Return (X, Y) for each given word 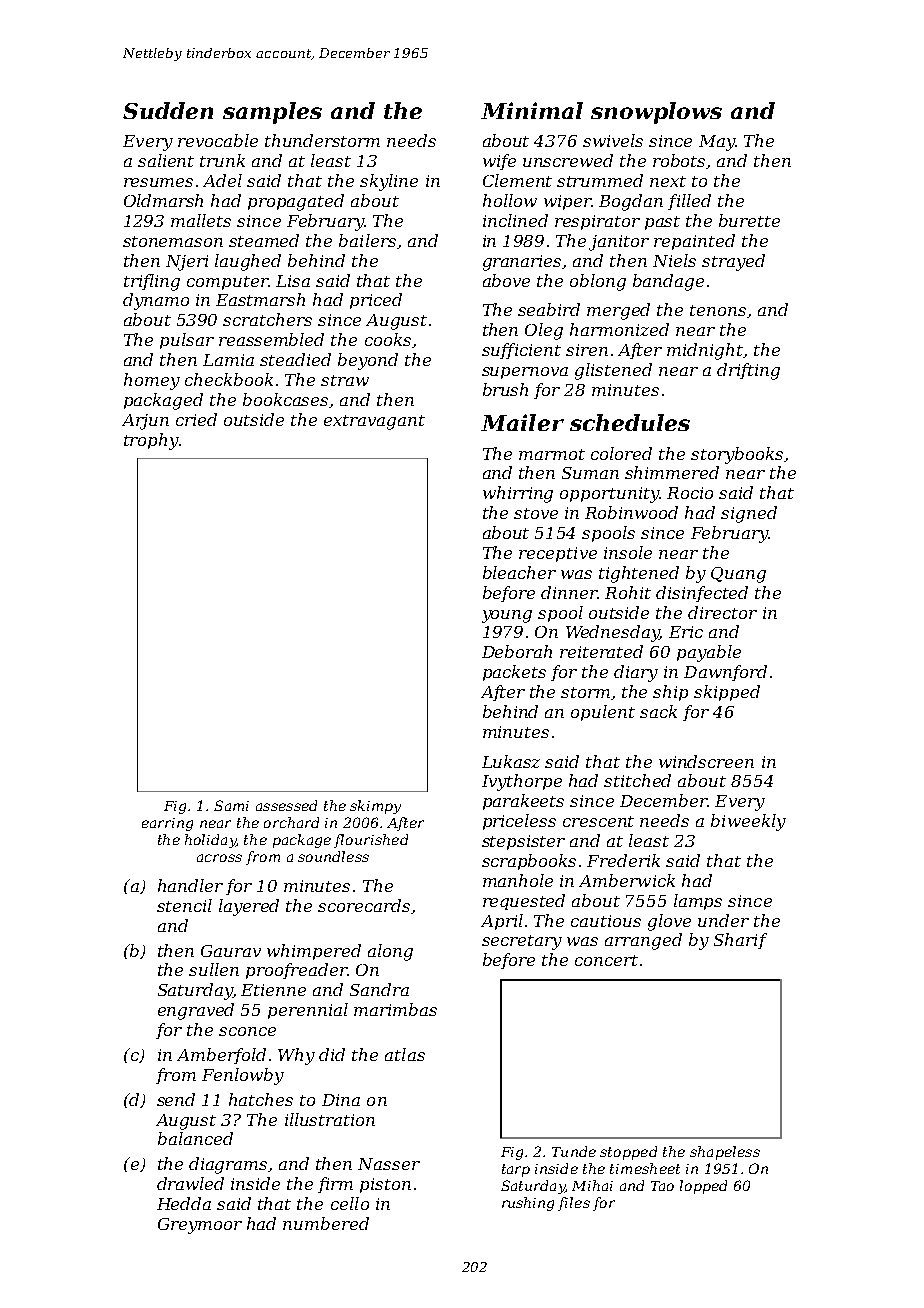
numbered (326, 1223)
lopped (703, 1187)
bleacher (519, 572)
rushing (528, 1204)
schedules (630, 422)
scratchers (267, 319)
